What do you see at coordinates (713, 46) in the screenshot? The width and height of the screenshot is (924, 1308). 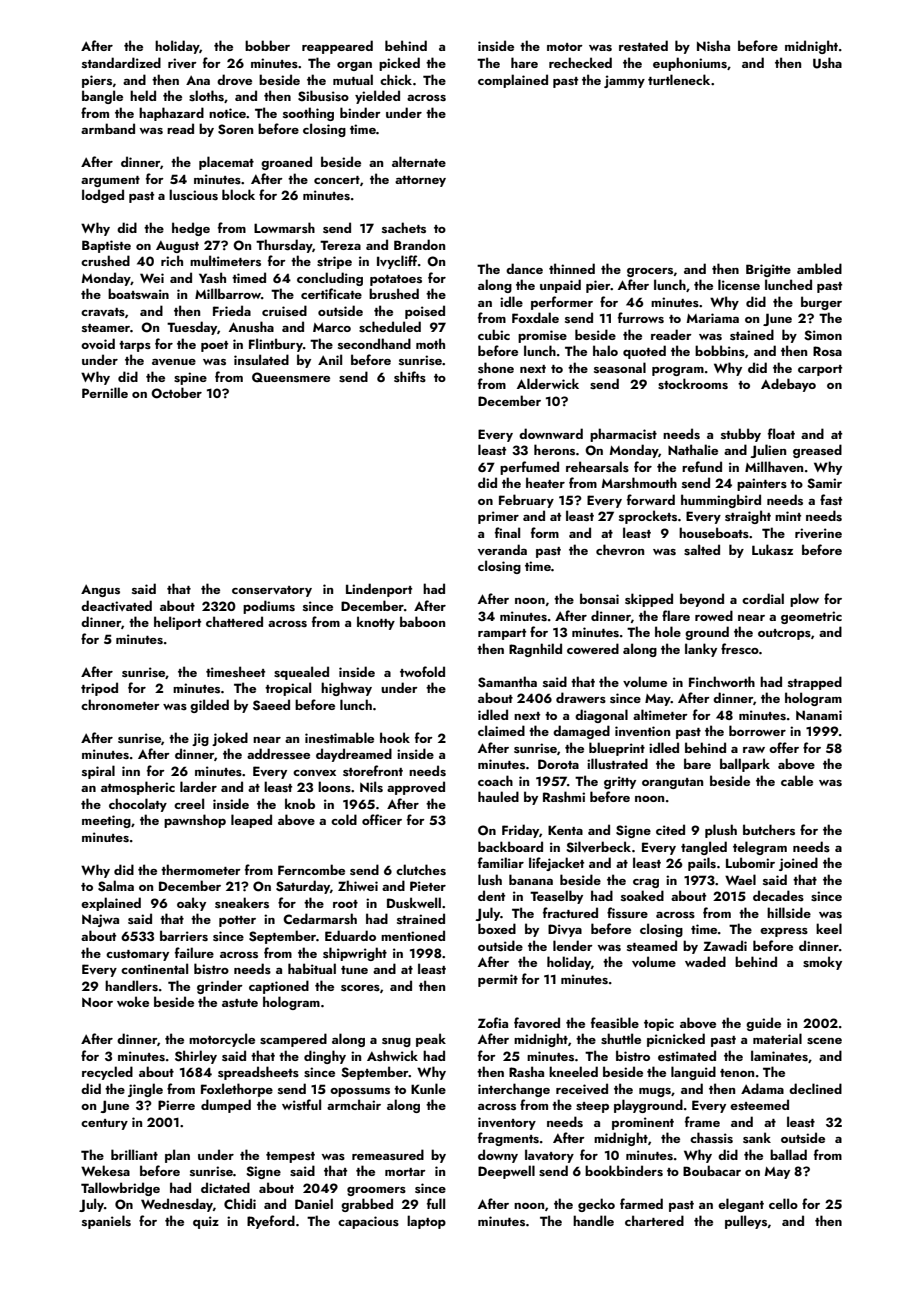 I see `Nisha` at bounding box center [713, 46].
